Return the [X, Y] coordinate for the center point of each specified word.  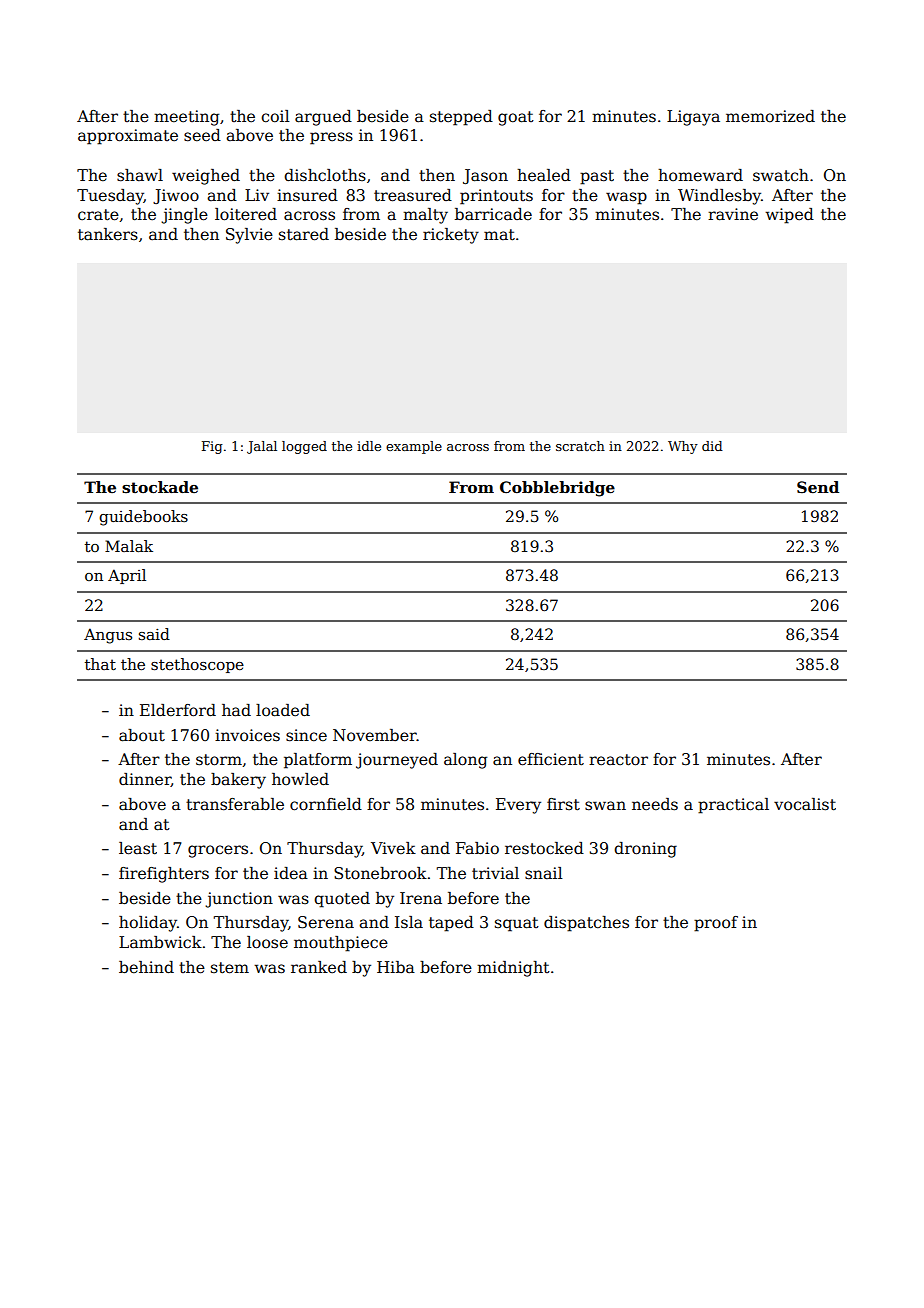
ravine [733, 214]
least [138, 848]
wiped [789, 216]
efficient [551, 759]
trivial [495, 873]
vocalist [805, 804]
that [100, 664]
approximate [128, 137]
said [154, 634]
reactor [618, 760]
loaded [283, 710]
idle [369, 446]
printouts [496, 197]
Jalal [262, 447]
